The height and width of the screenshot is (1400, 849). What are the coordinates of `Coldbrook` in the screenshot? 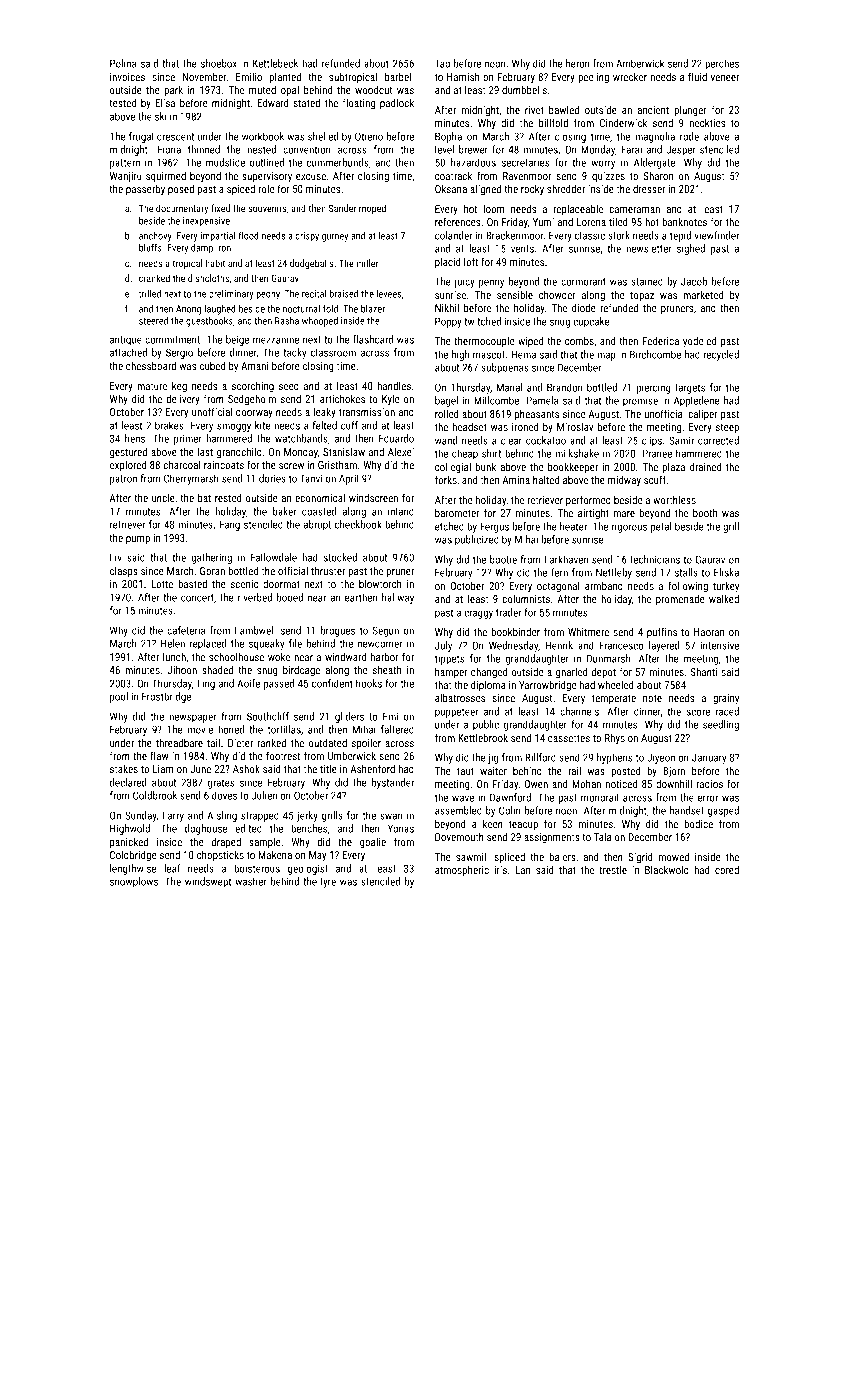 It's located at (155, 795).
